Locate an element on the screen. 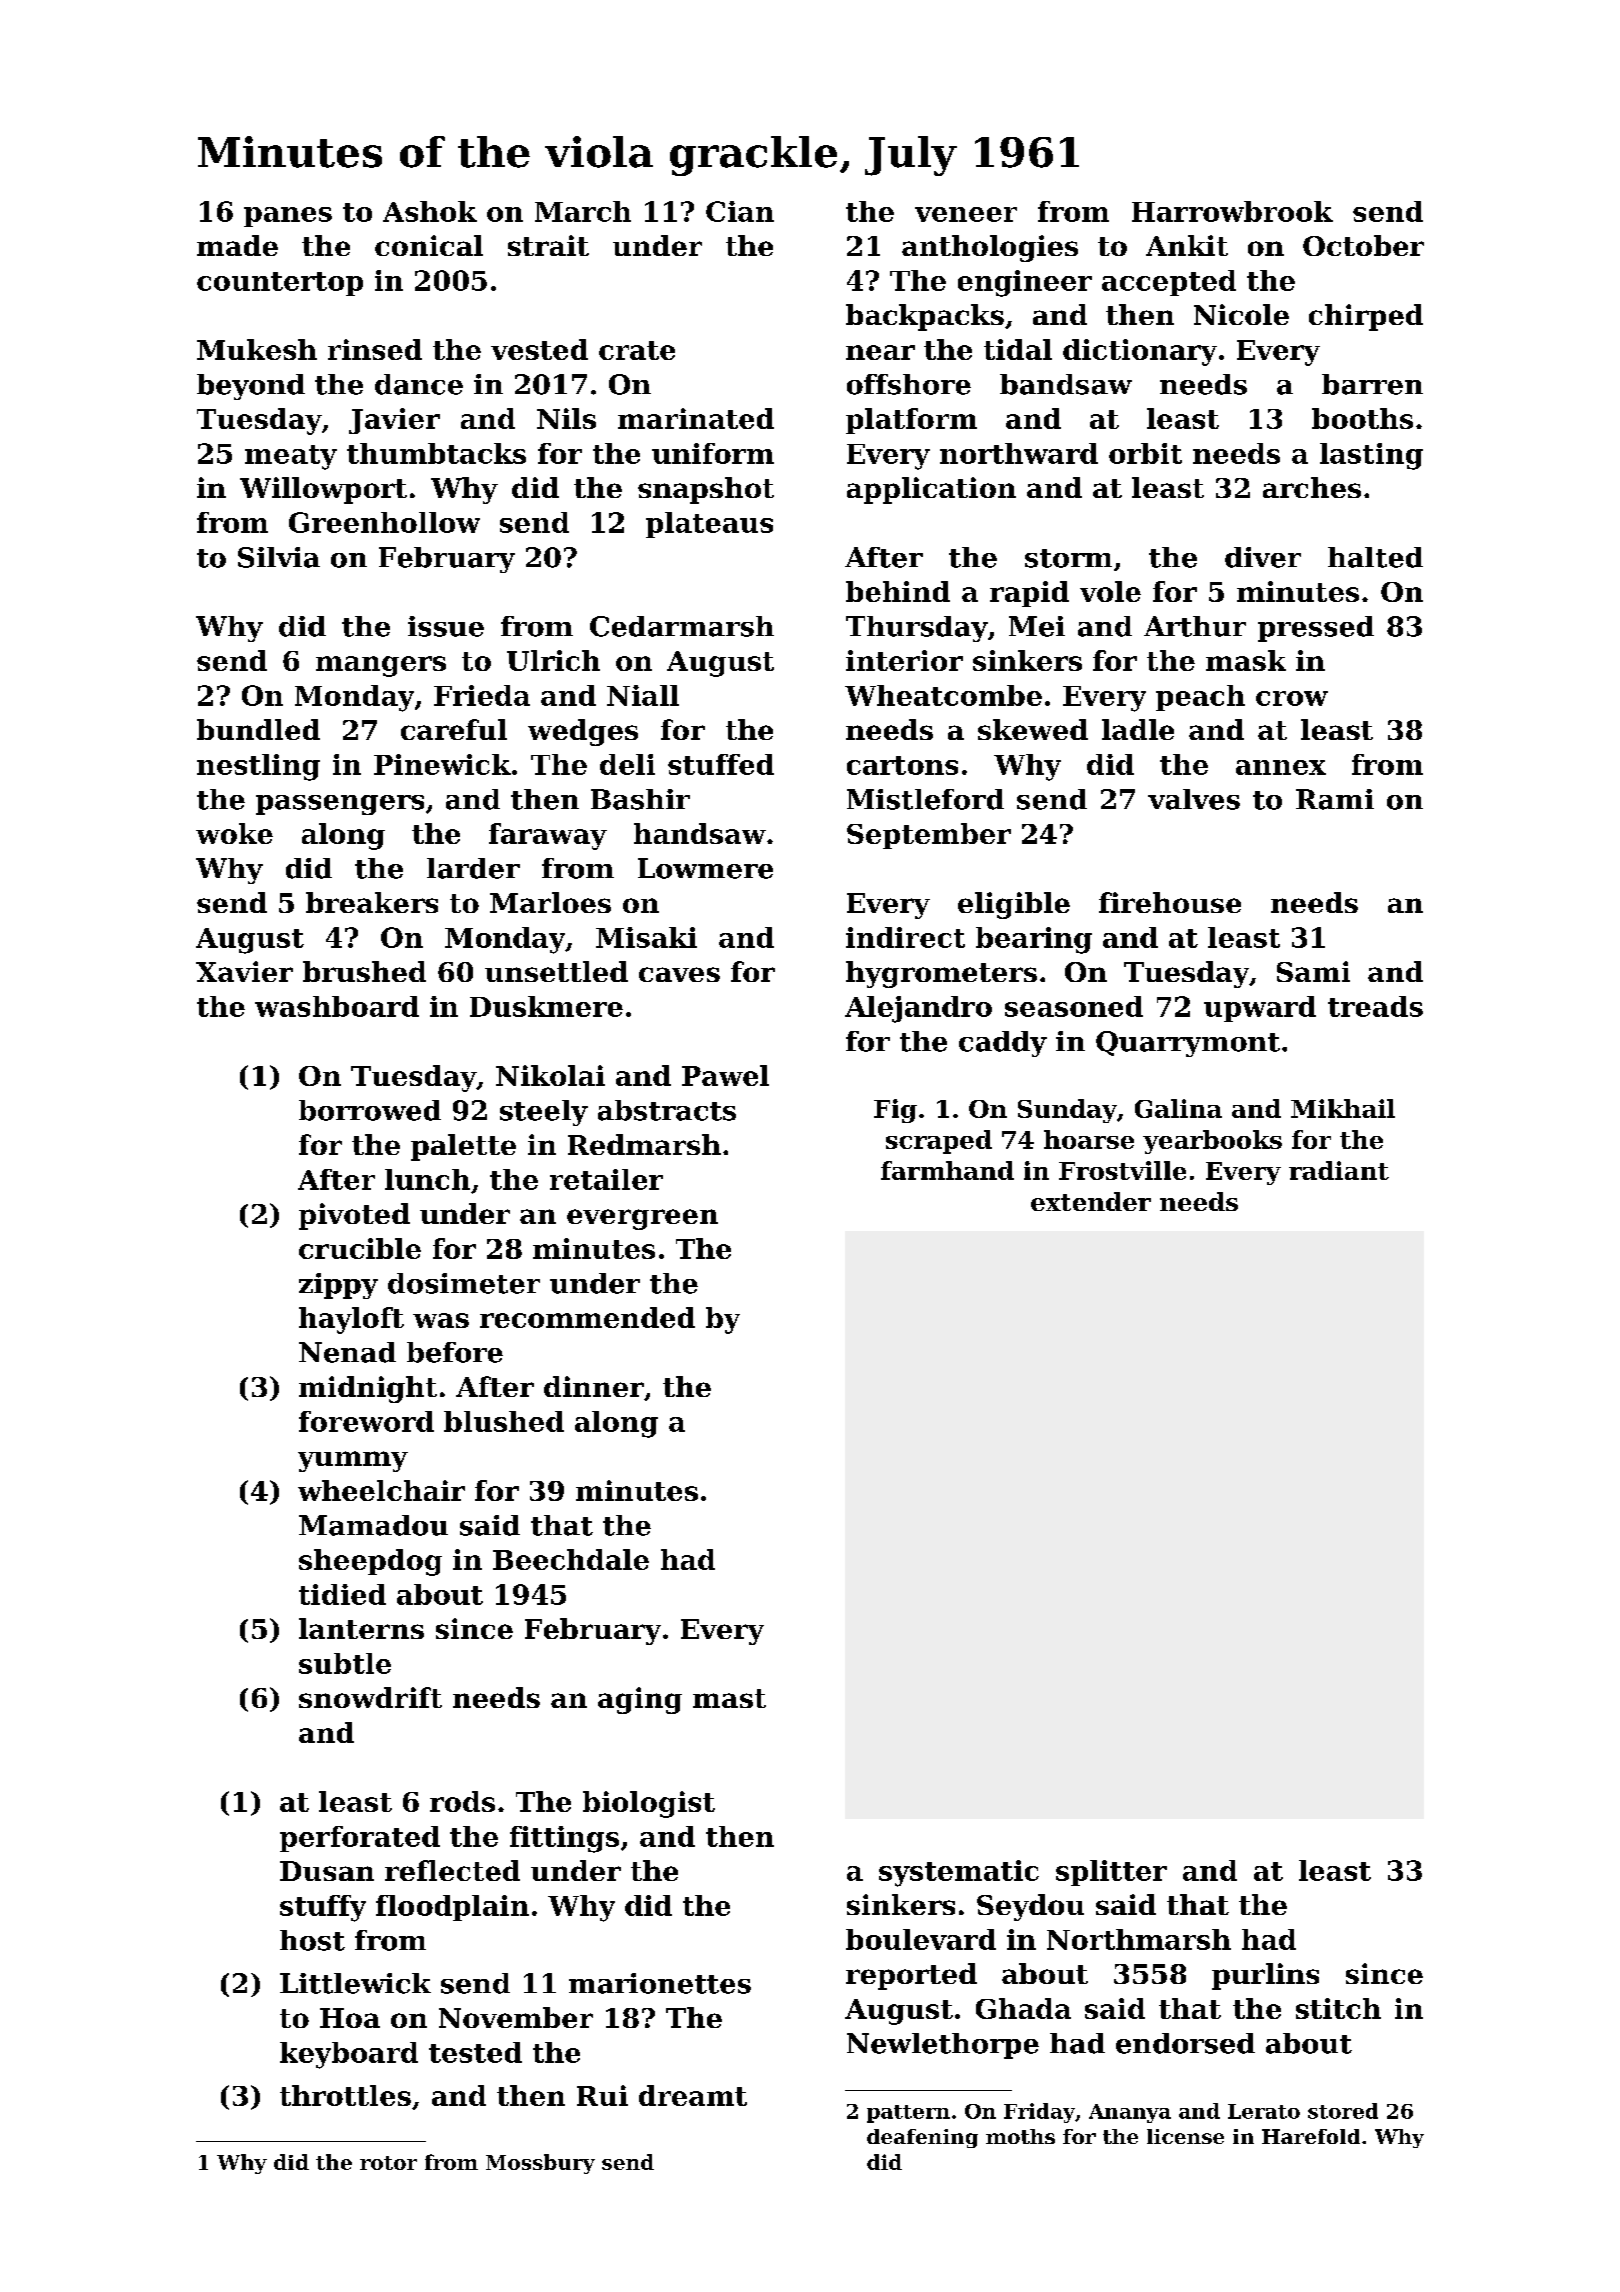 The width and height of the screenshot is (1620, 2292). plateaus is located at coordinates (709, 525).
